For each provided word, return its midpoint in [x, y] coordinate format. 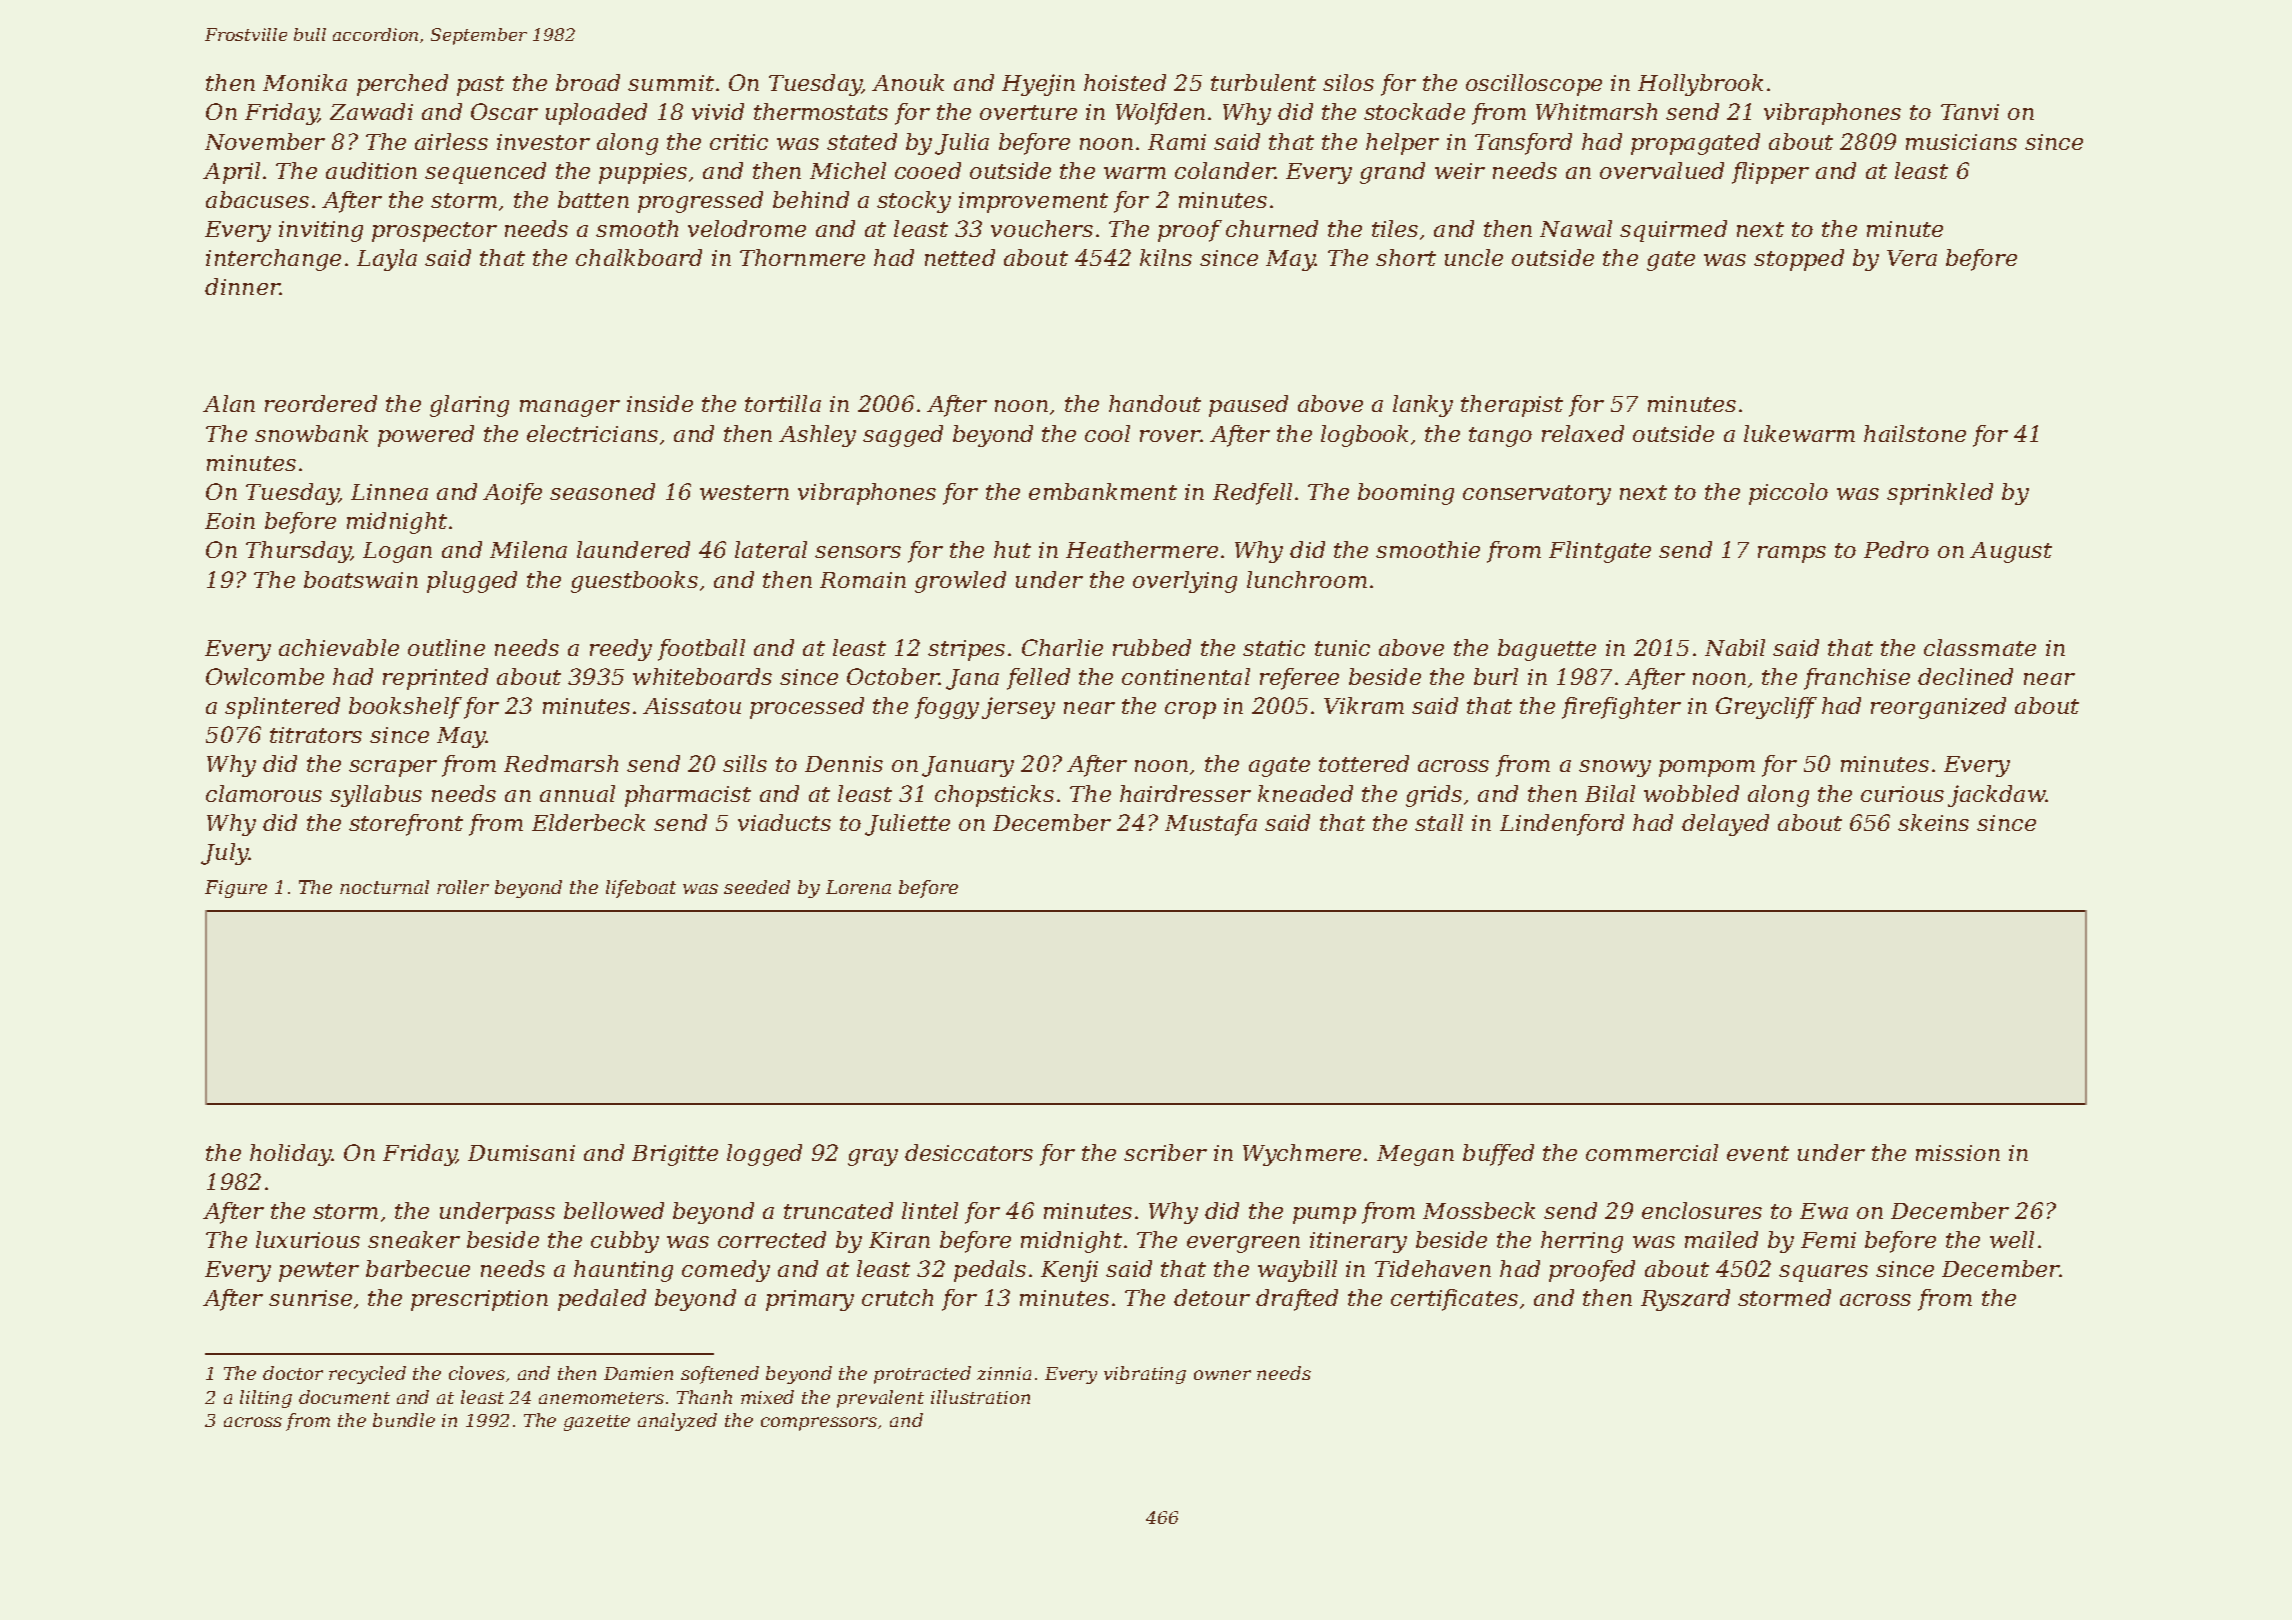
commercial [1652, 1152]
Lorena [858, 887]
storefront [406, 825]
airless [451, 141]
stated [862, 141]
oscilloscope [1534, 85]
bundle [404, 1420]
